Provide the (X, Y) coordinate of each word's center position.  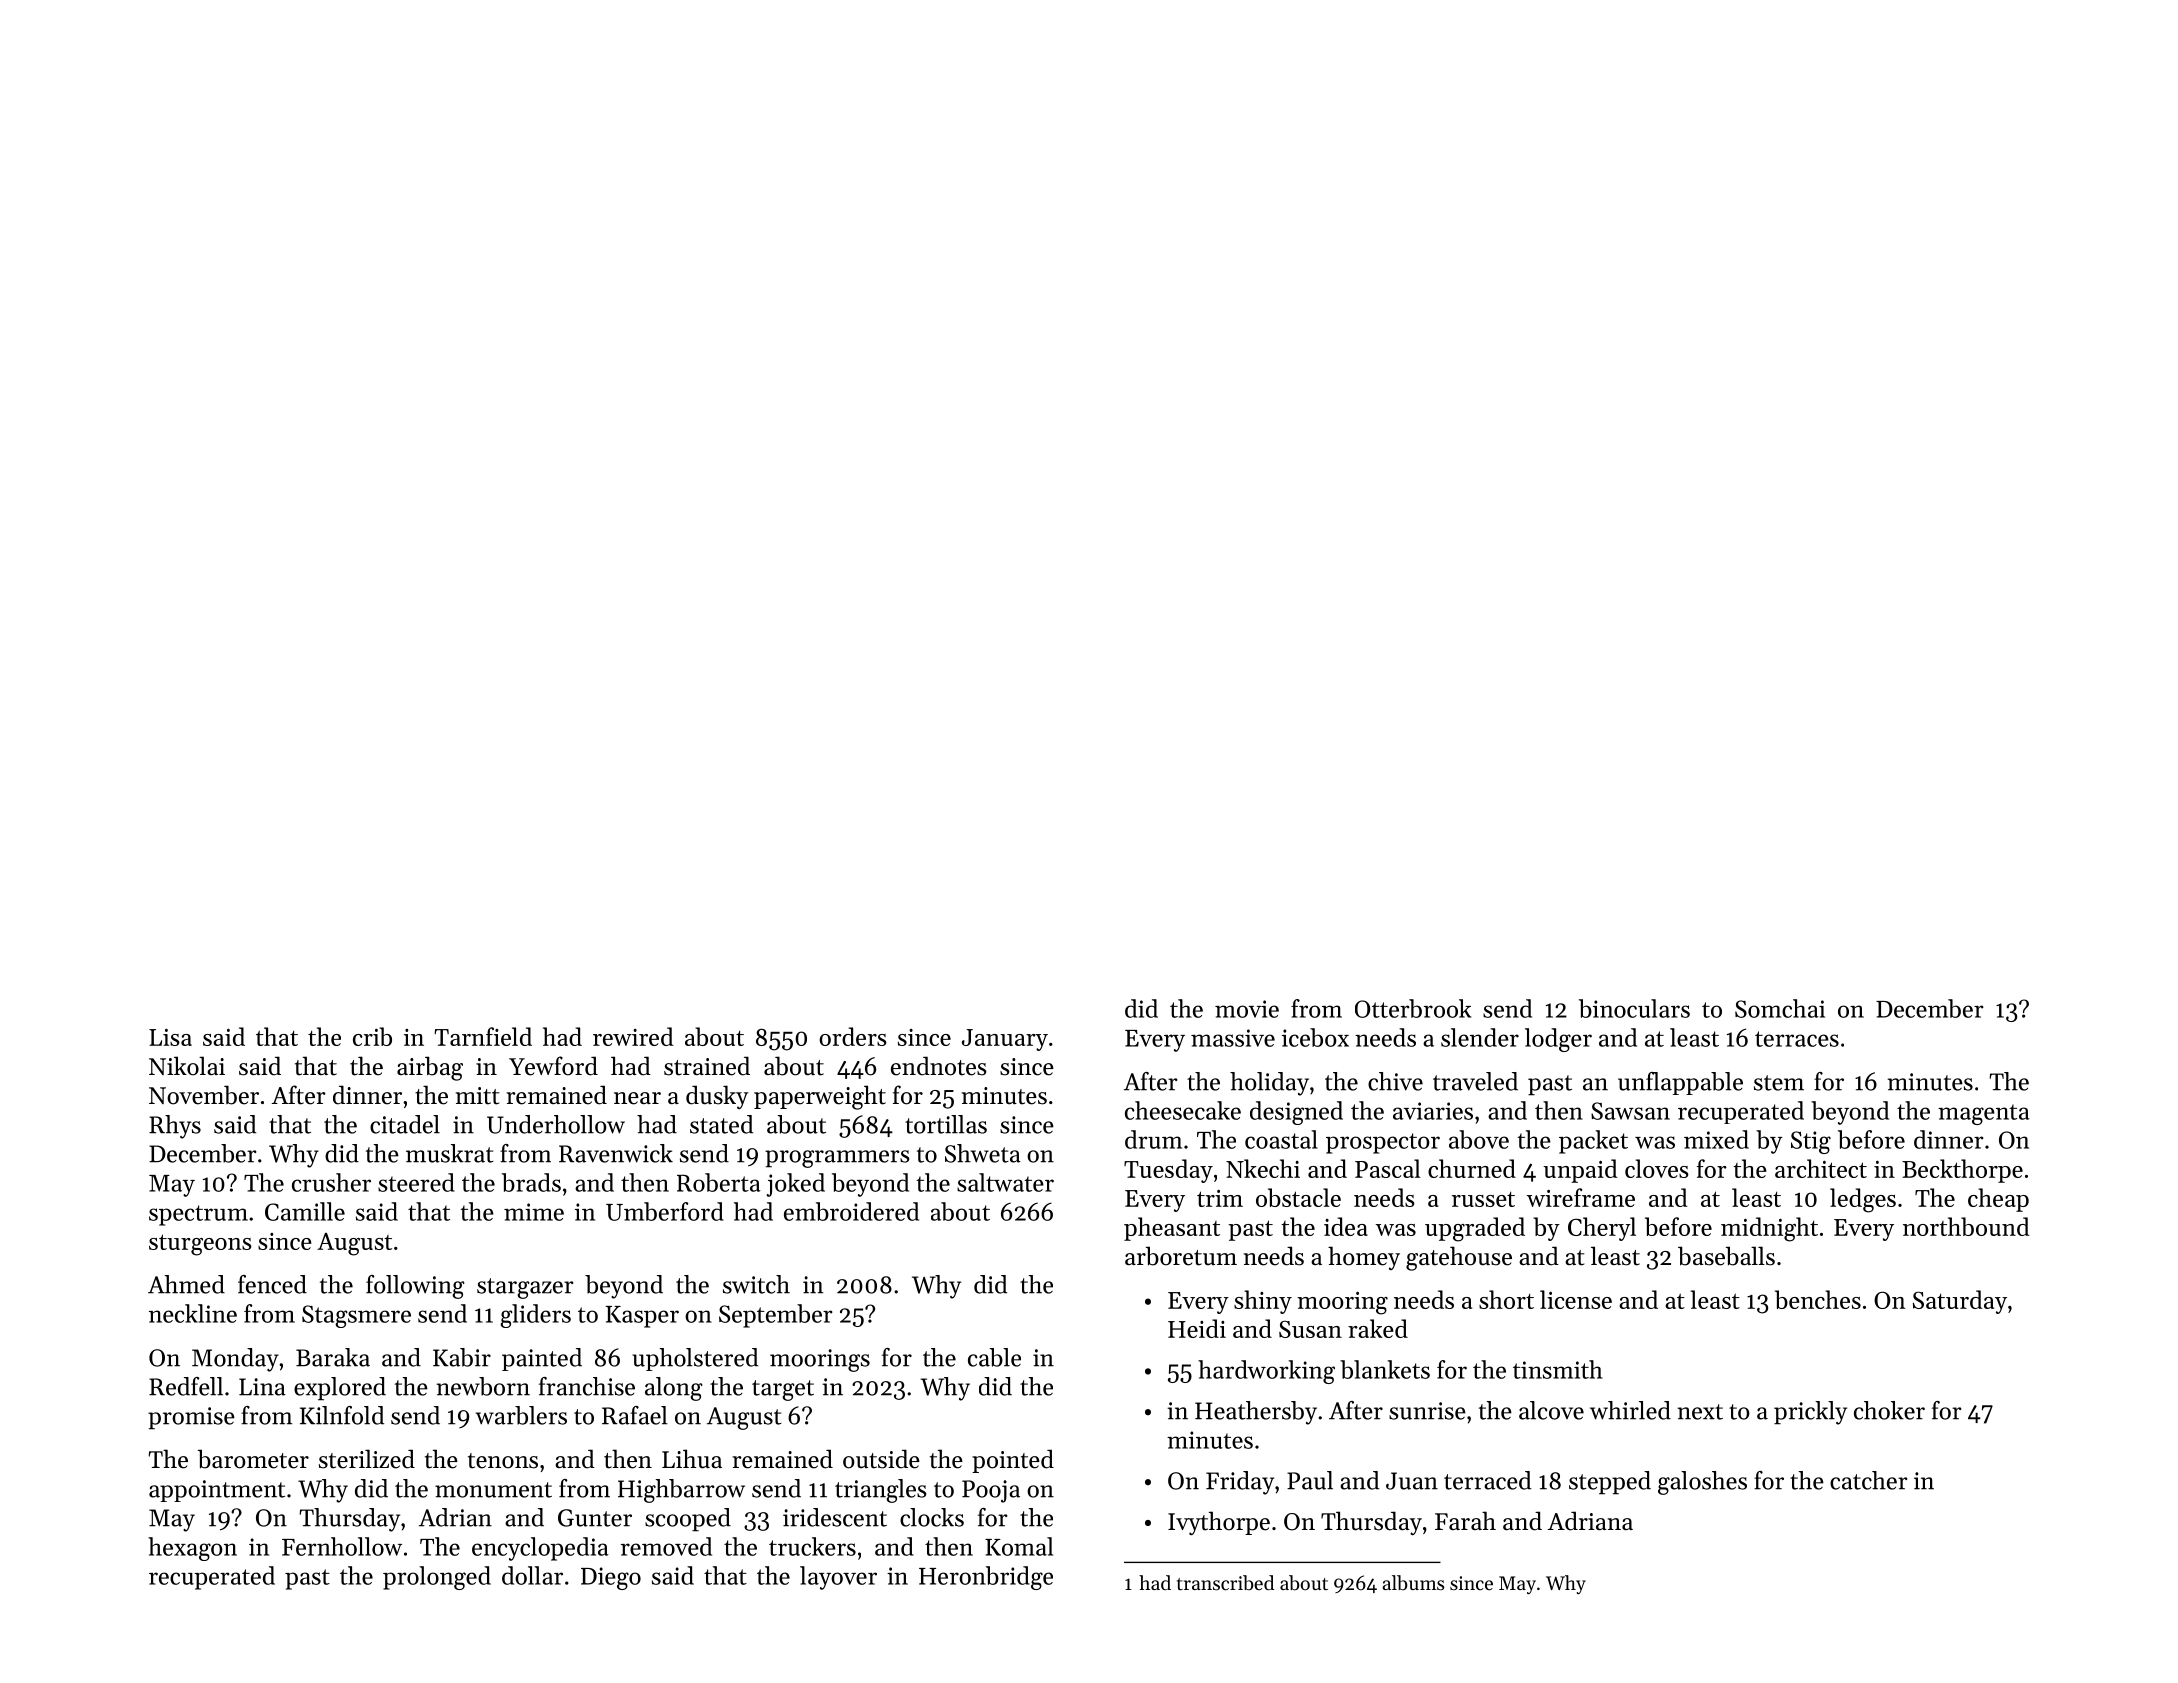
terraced (1487, 1480)
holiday (1269, 1084)
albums (1413, 1583)
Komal (1019, 1546)
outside (881, 1459)
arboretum (1181, 1256)
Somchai (1780, 1008)
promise (191, 1418)
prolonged (437, 1578)
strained (707, 1066)
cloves (1657, 1168)
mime (534, 1212)
